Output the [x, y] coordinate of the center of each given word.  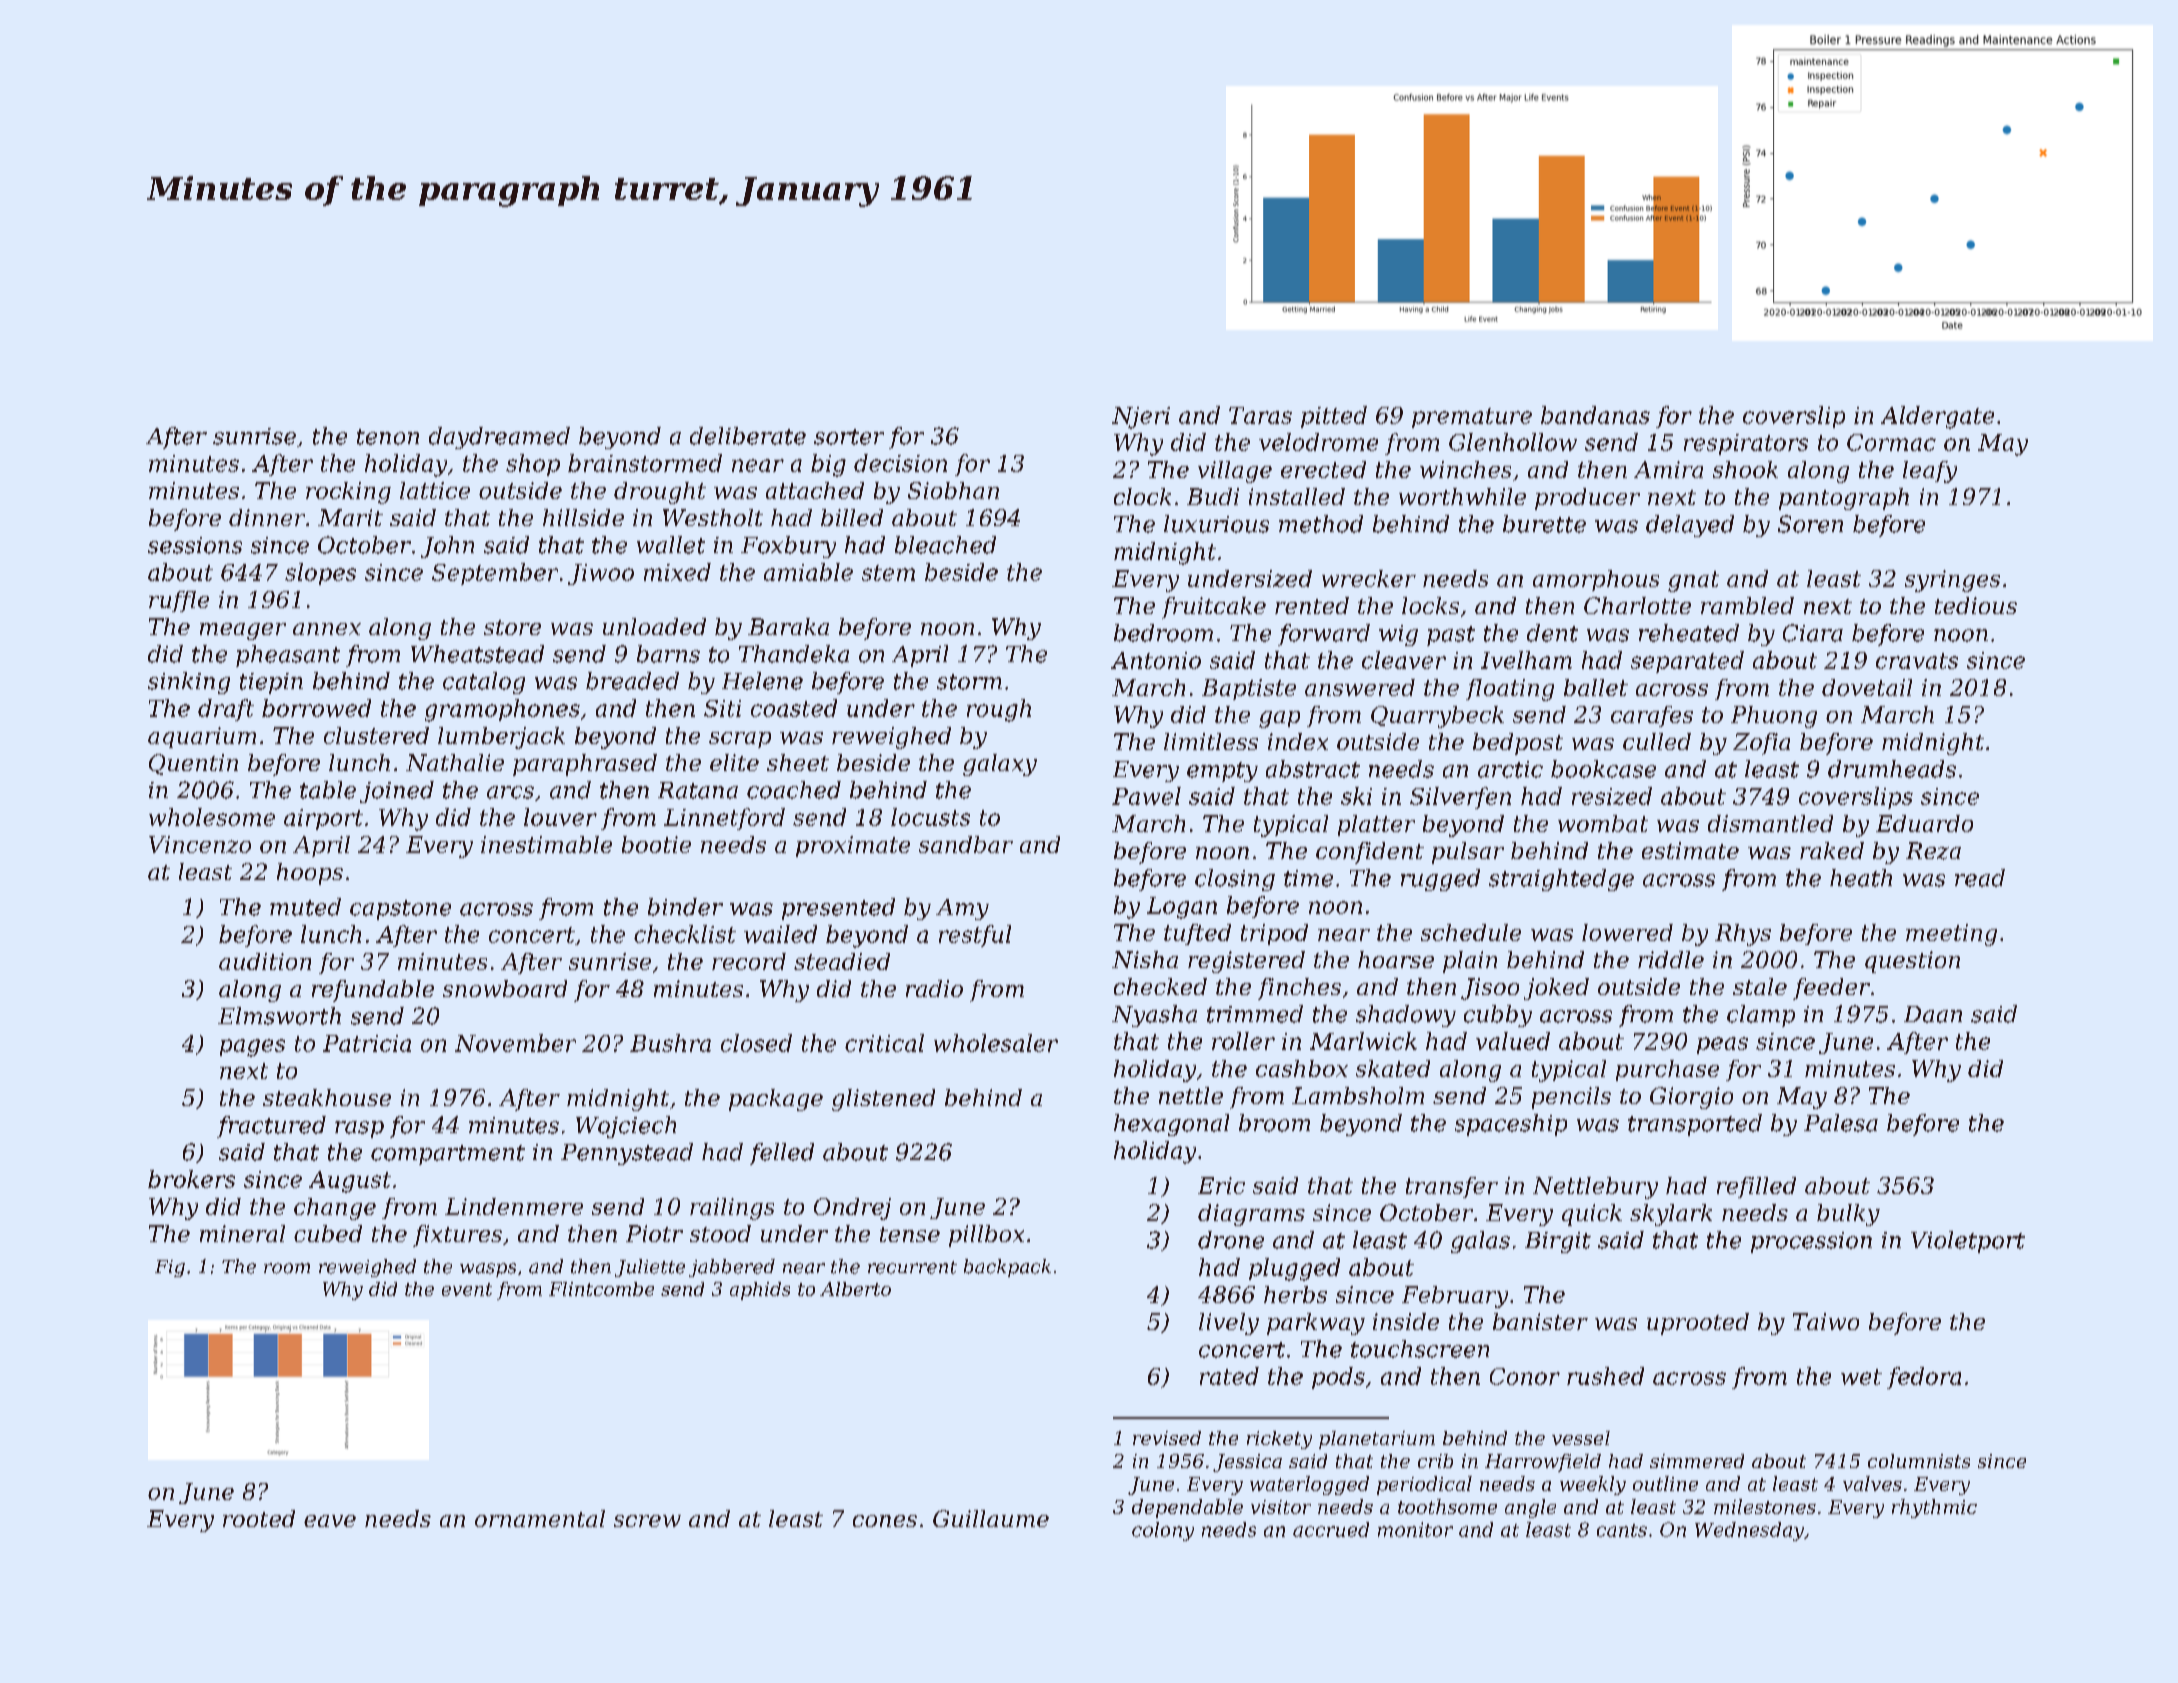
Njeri [1141, 418]
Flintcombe [601, 1289]
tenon [388, 437]
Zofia [1761, 744]
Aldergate [1937, 417]
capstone [400, 910]
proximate [853, 846]
